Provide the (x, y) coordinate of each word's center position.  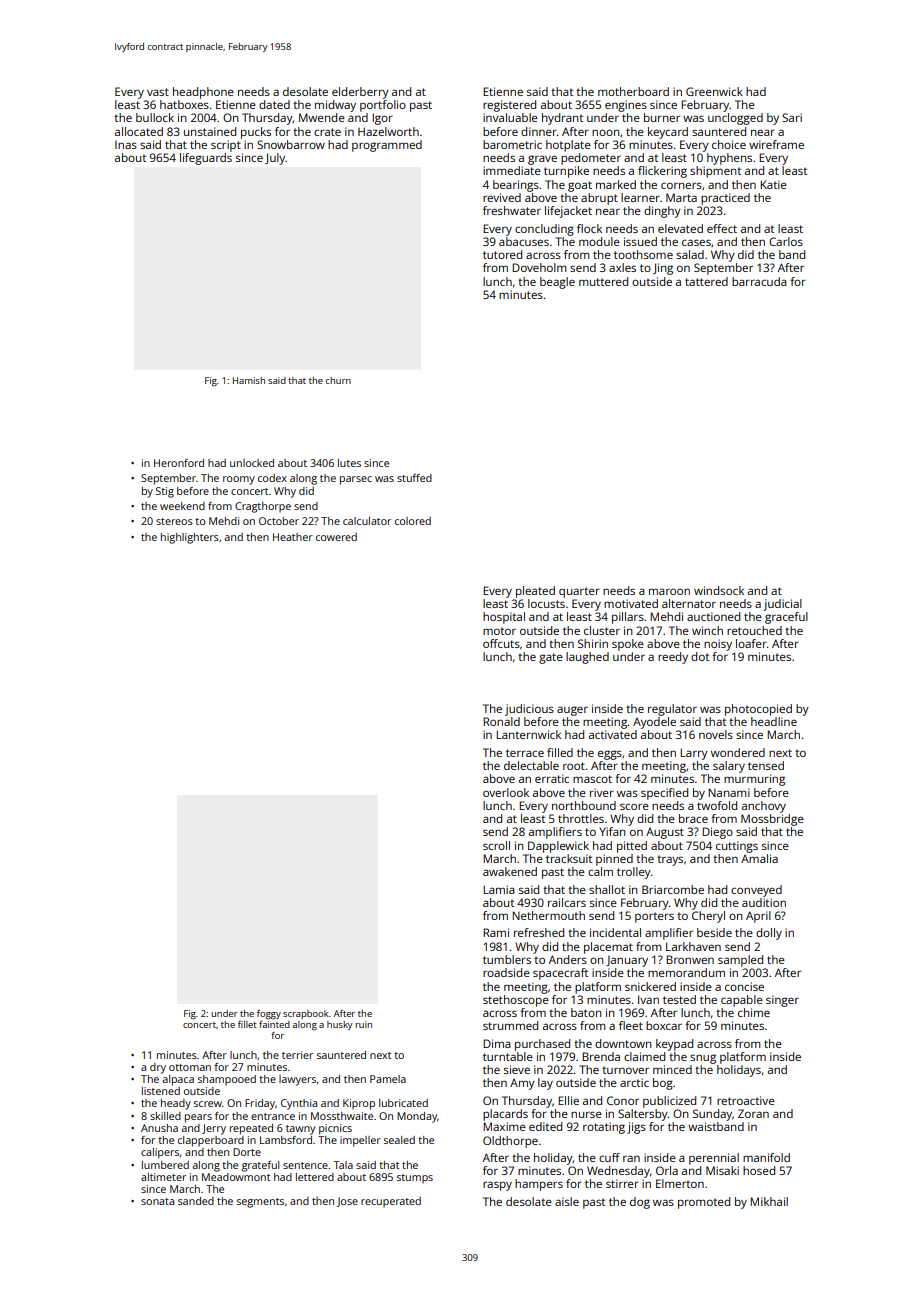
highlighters (190, 538)
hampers (539, 1185)
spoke (628, 645)
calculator (367, 521)
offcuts (501, 643)
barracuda (759, 281)
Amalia (759, 858)
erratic (552, 778)
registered (509, 106)
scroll (496, 845)
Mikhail (769, 1201)
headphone (203, 93)
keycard (668, 133)
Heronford (179, 463)
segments (260, 1203)
